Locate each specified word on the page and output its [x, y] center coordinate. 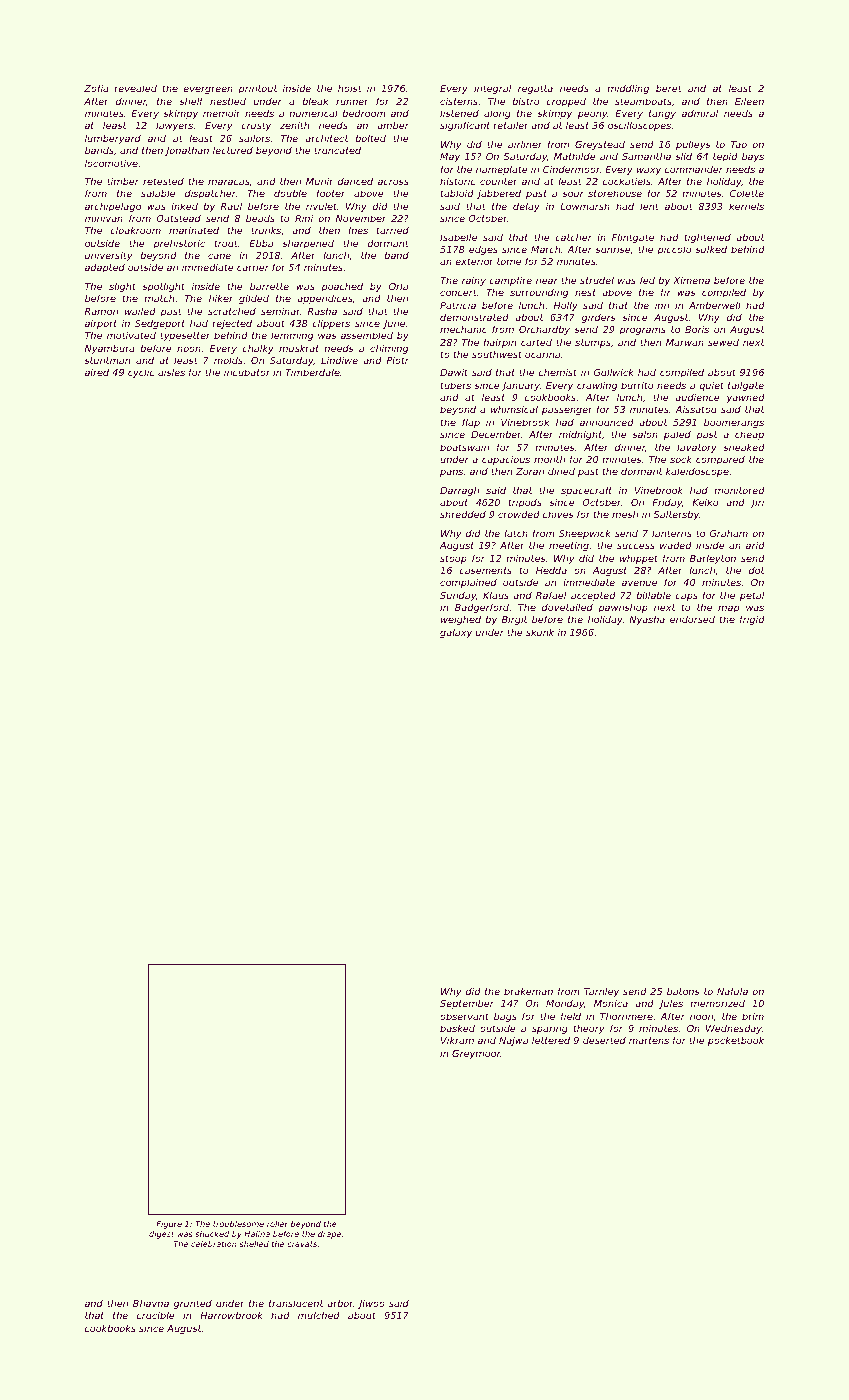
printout [257, 89]
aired [97, 372]
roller [277, 1224]
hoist [350, 88]
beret [669, 88]
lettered [551, 1040]
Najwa [513, 1041]
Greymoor [476, 1054]
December [496, 434]
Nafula [732, 991]
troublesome [238, 1224]
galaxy [456, 633]
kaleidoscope [697, 472]
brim [753, 1016]
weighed [461, 620]
